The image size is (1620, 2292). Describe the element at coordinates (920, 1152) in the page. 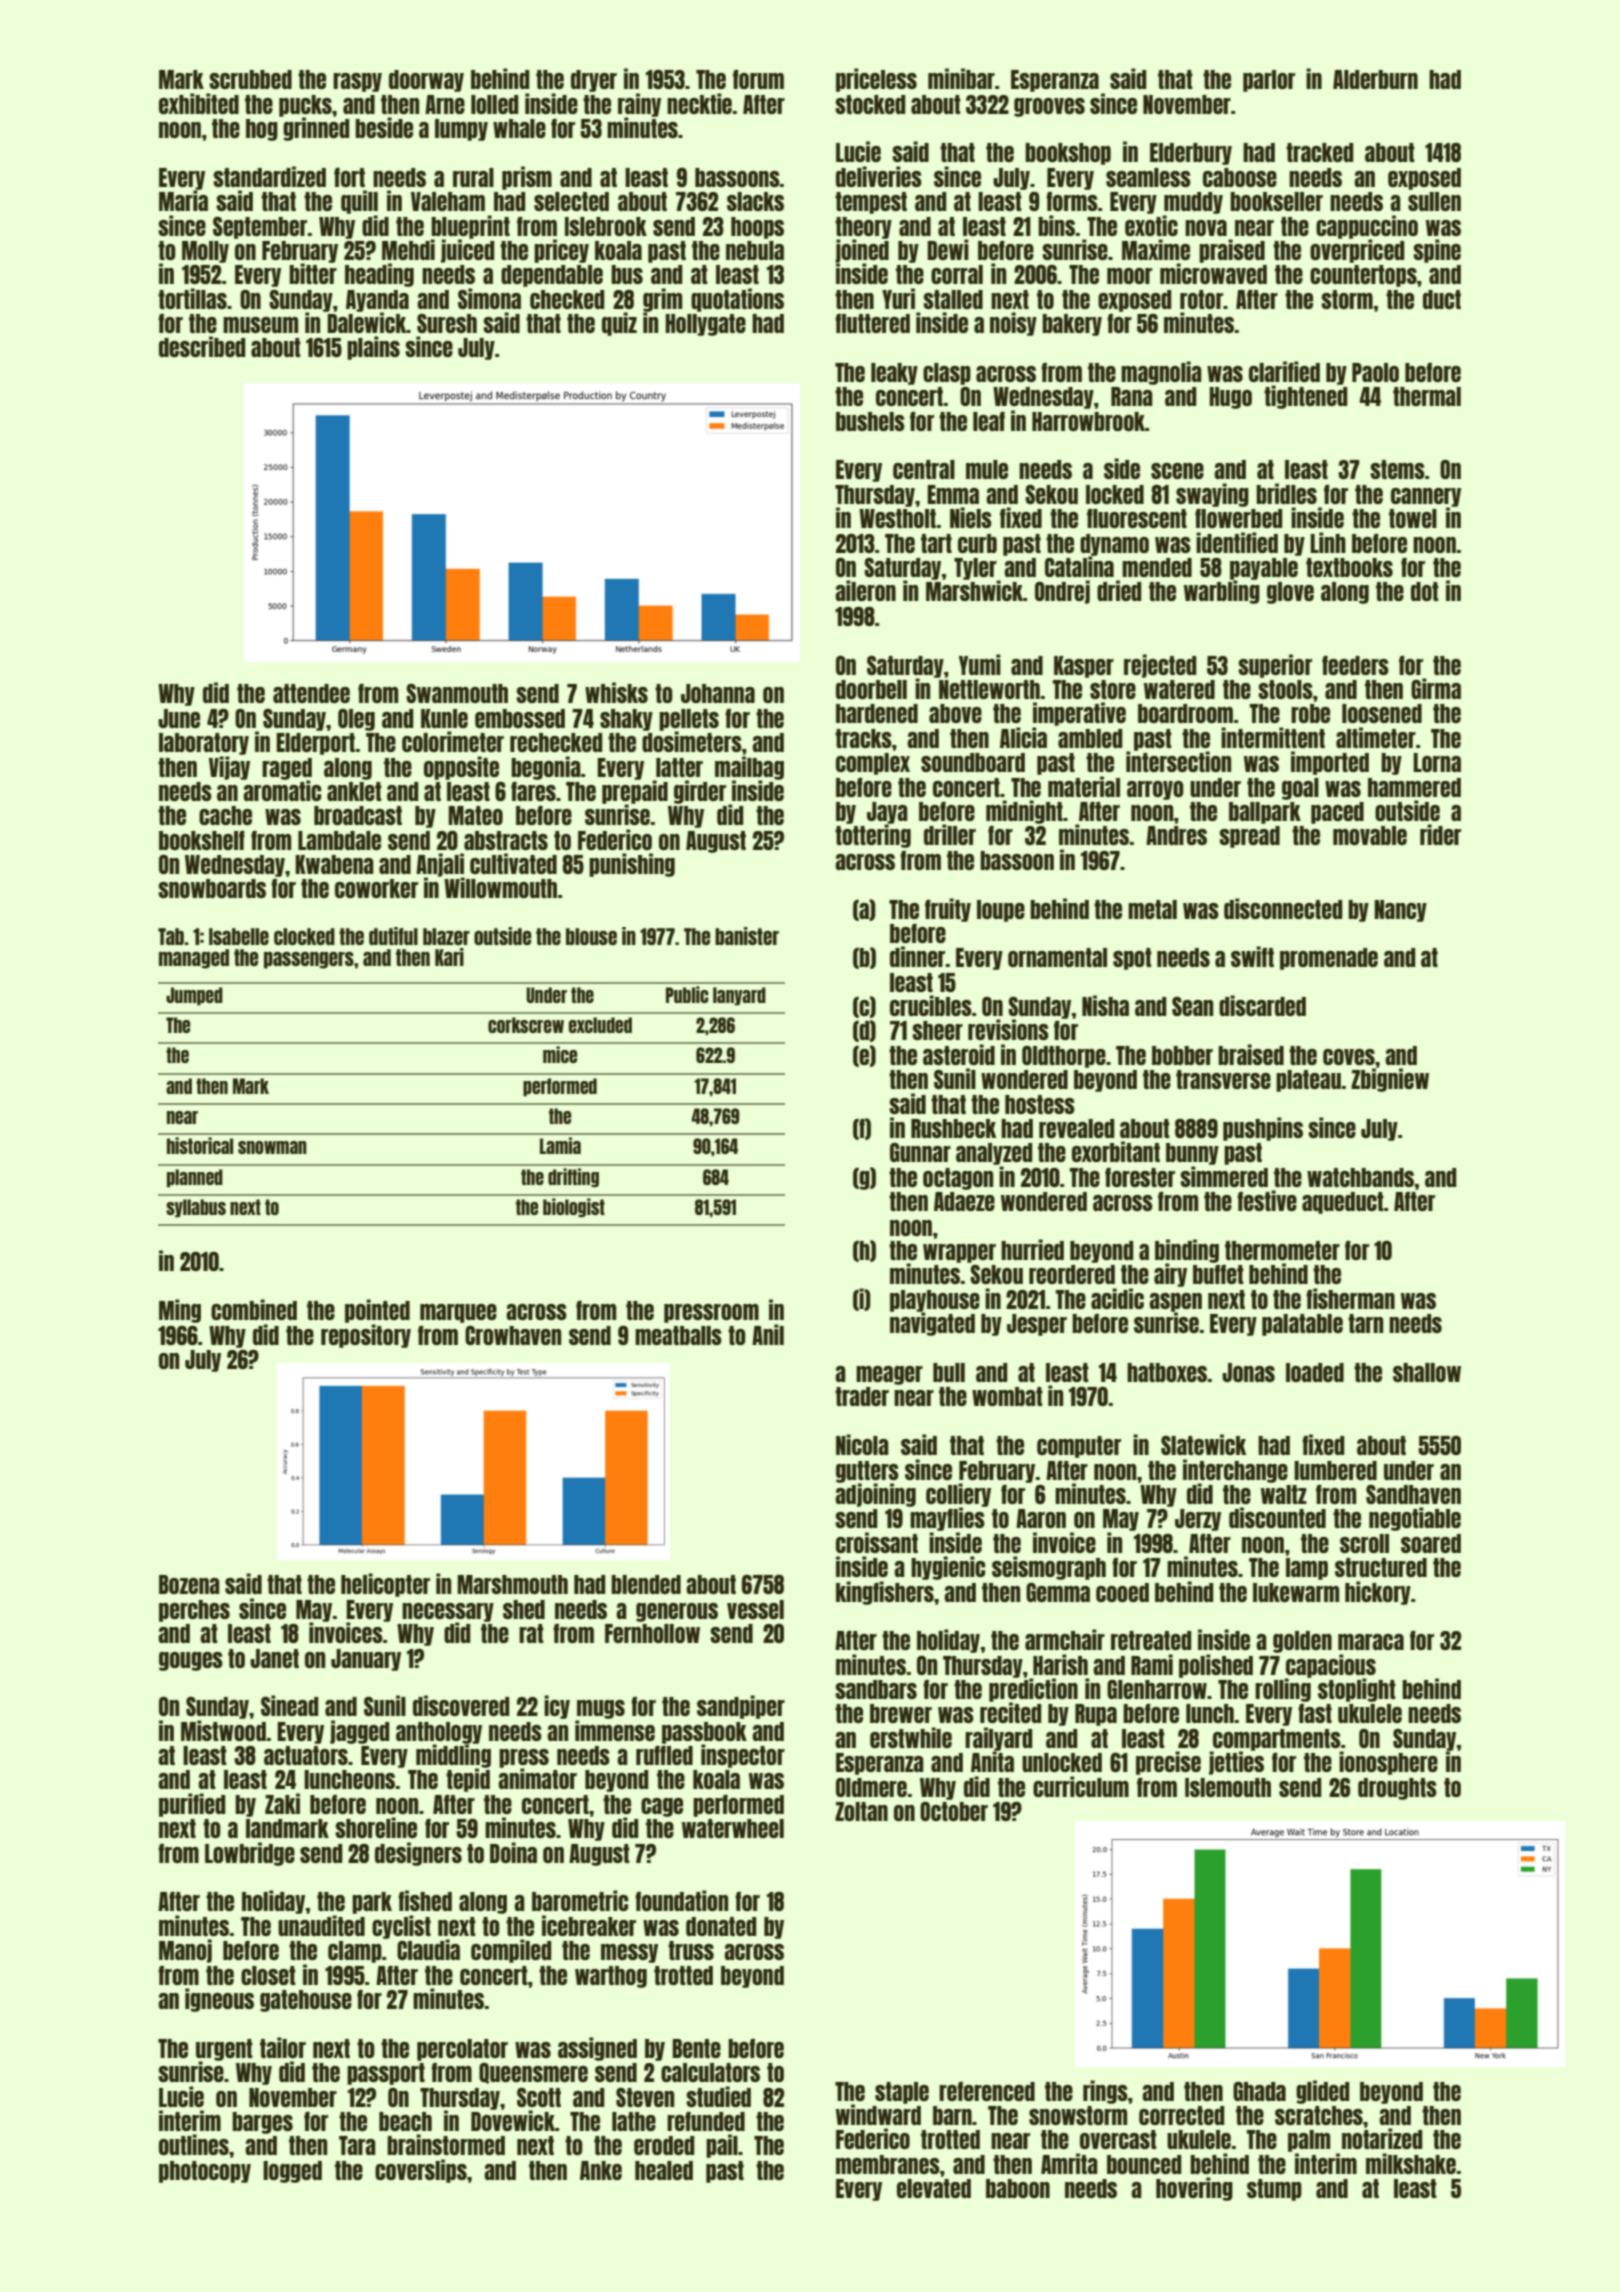

I see `Gunnar` at that location.
